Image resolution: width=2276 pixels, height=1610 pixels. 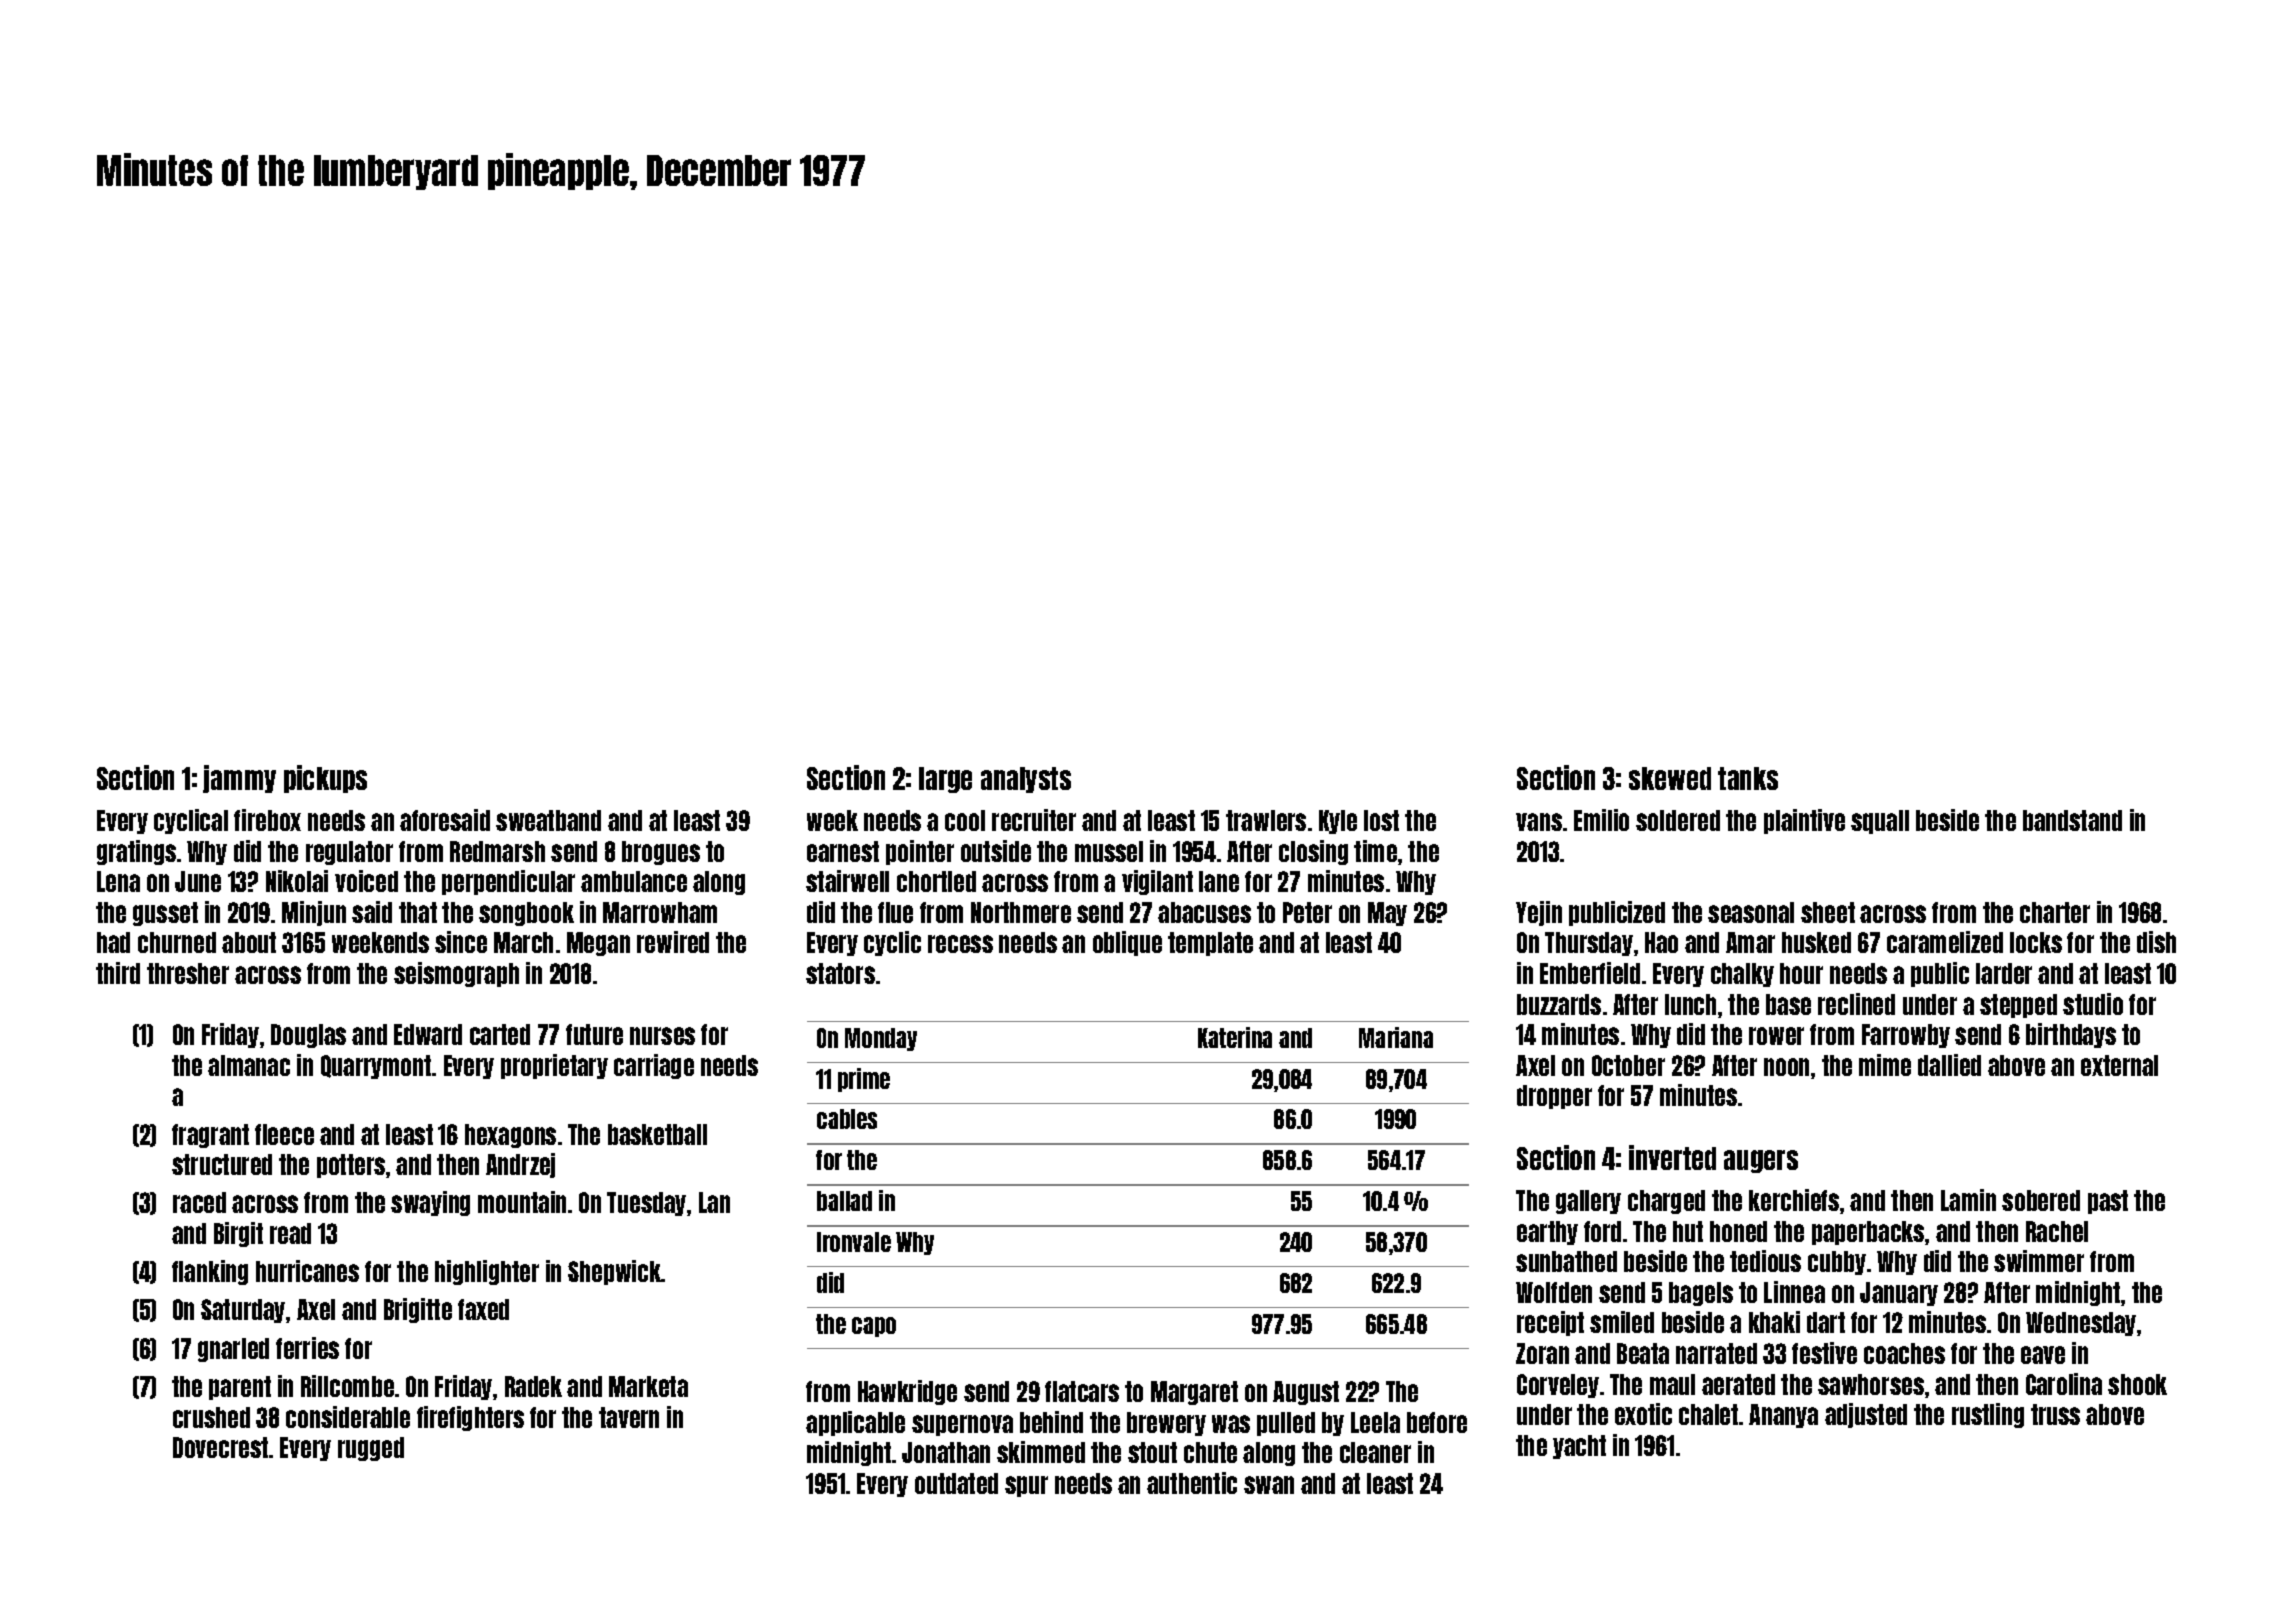 I want to click on carriage, so click(x=654, y=1066).
